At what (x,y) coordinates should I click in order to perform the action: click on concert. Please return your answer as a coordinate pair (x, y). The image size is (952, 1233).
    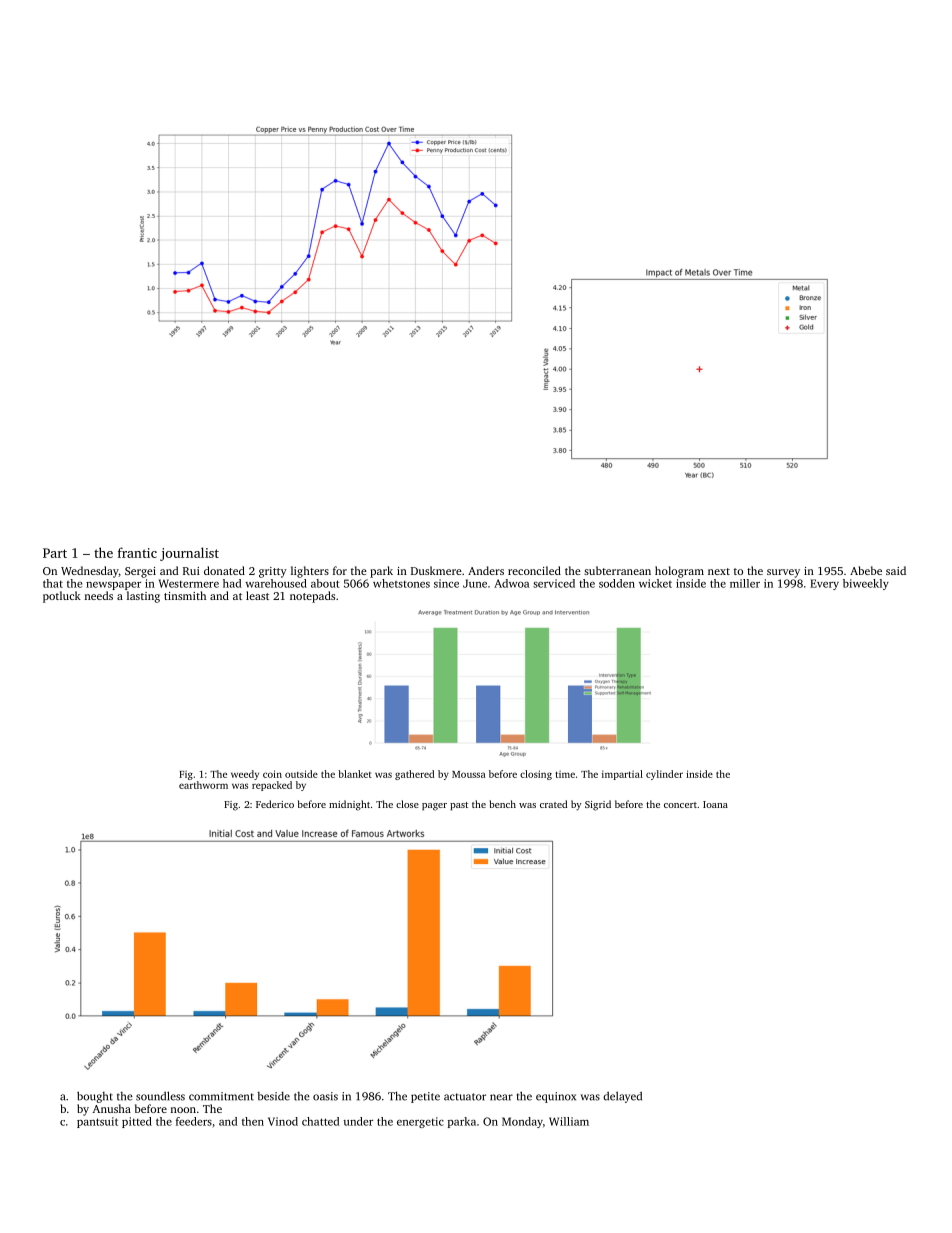
    Looking at the image, I should click on (680, 805).
